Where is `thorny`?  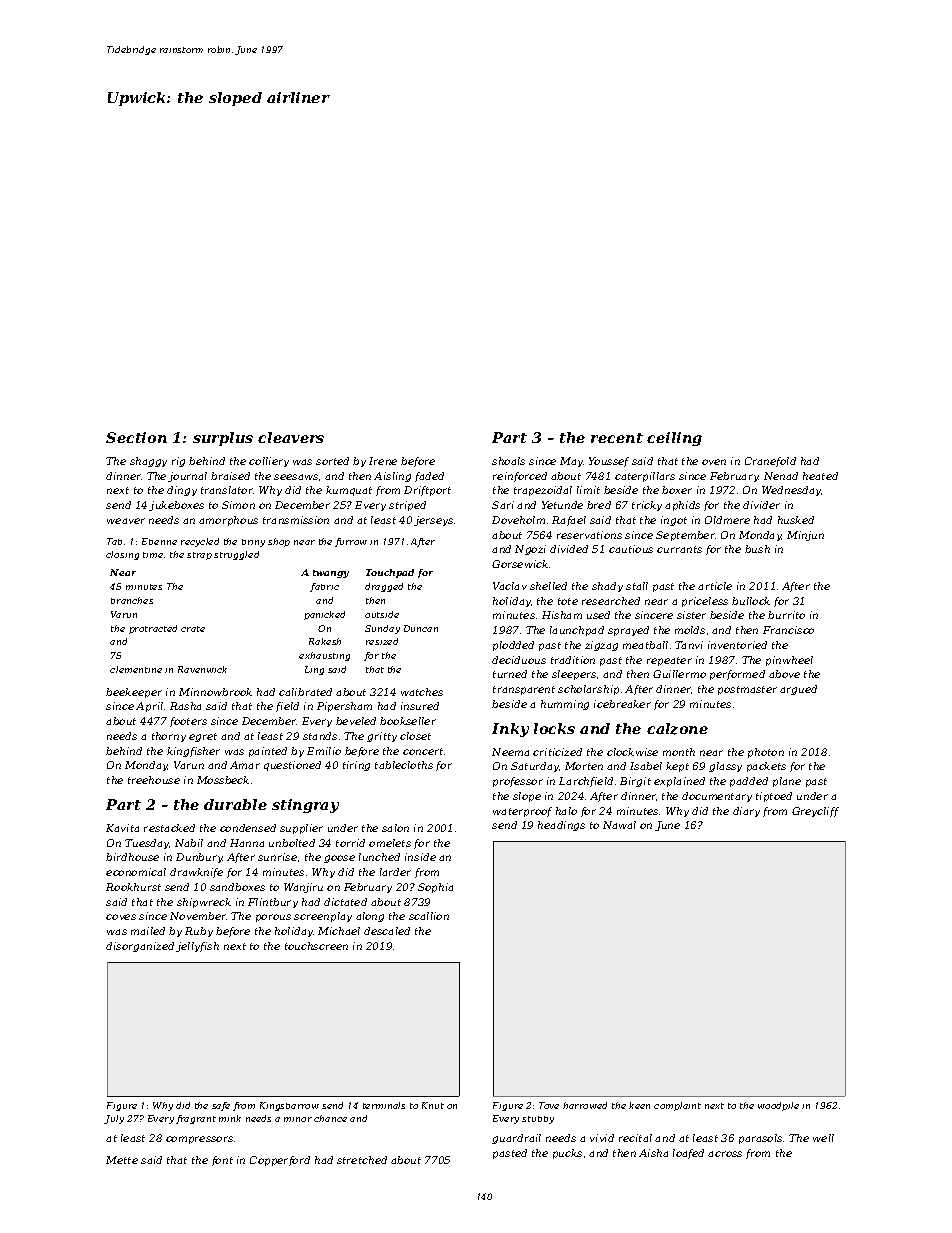
thorny is located at coordinates (169, 737).
